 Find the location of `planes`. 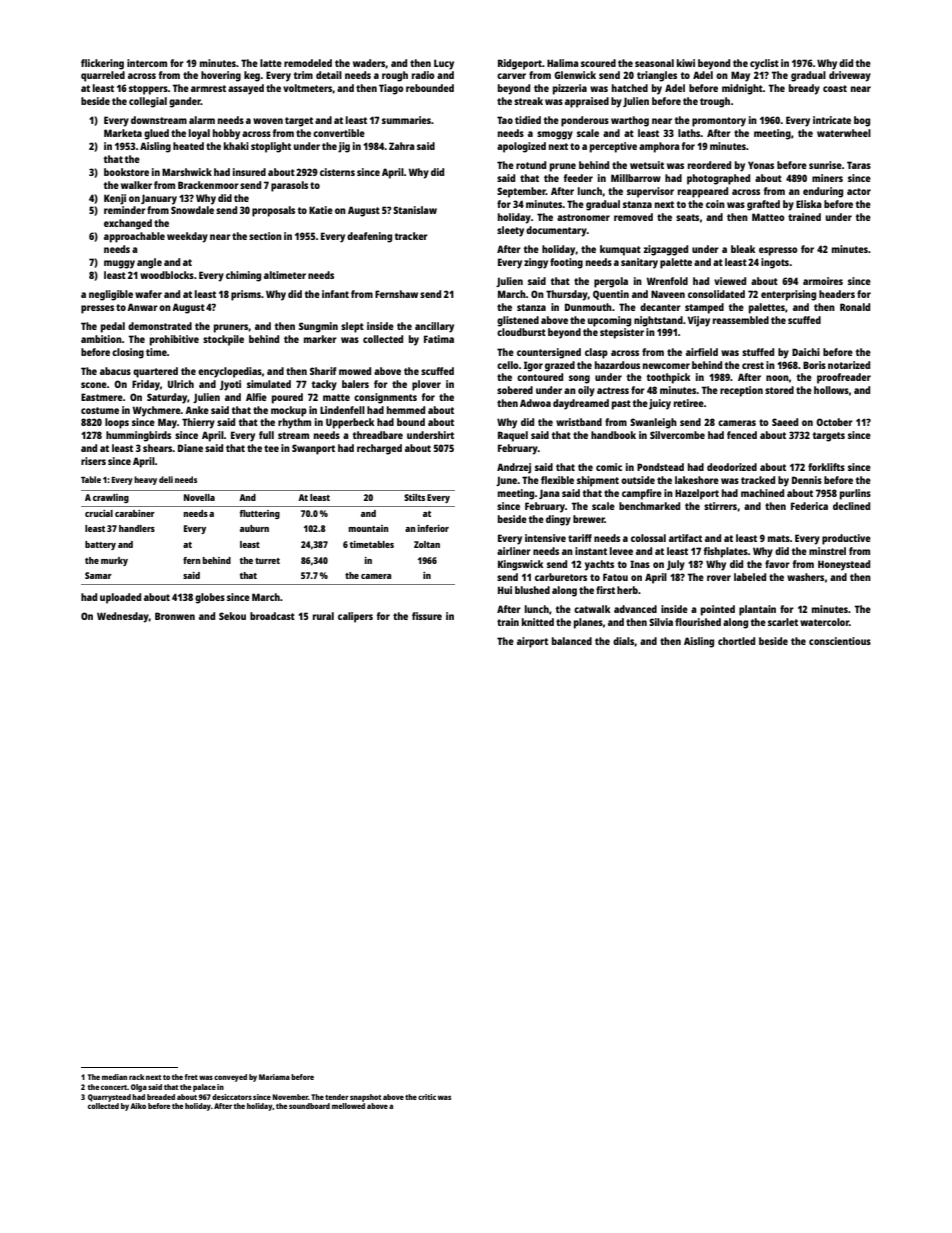

planes is located at coordinates (588, 623).
